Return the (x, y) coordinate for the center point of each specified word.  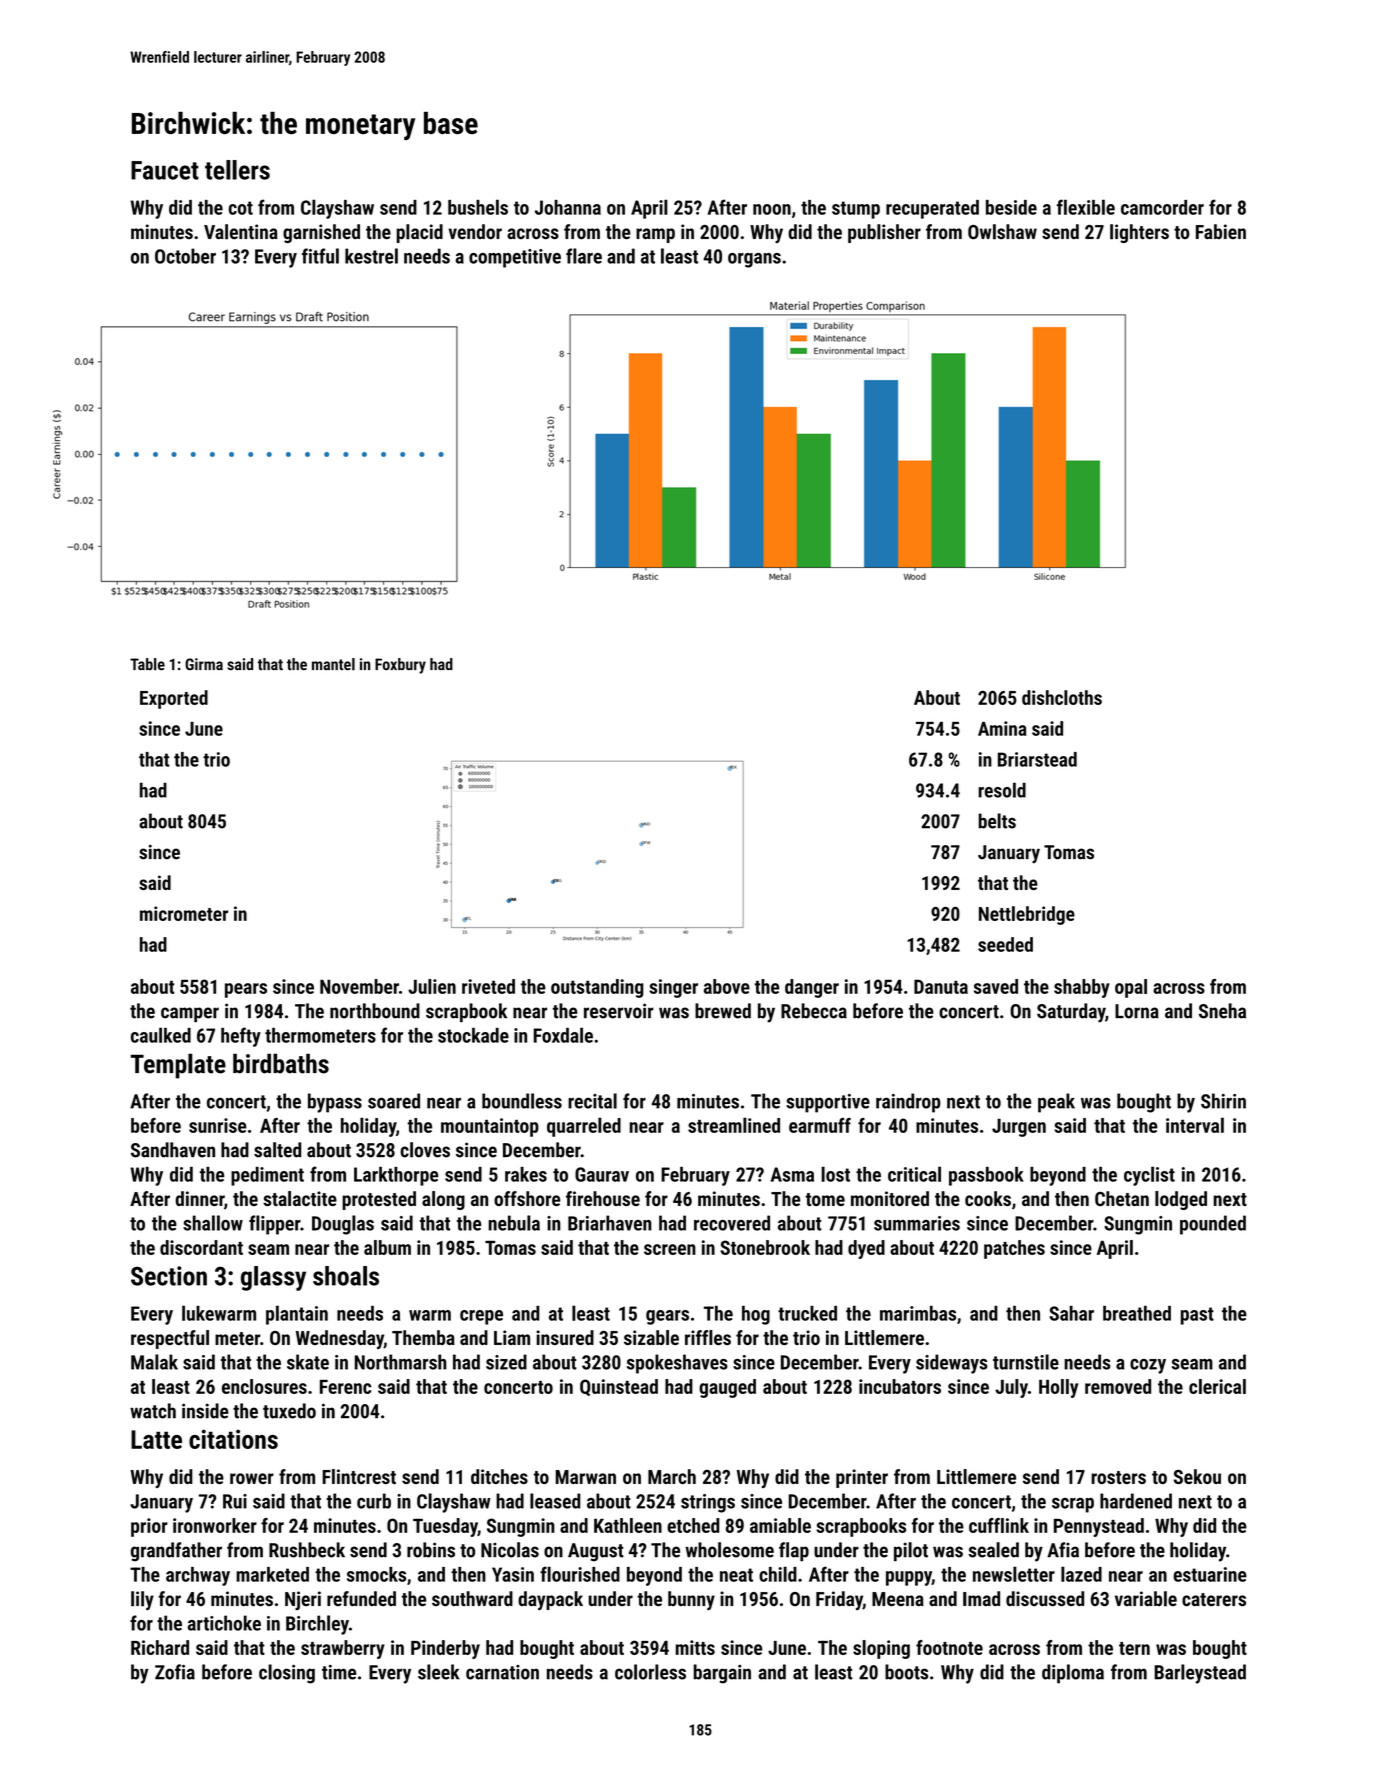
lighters (1139, 233)
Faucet (165, 170)
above (727, 986)
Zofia (175, 1672)
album (387, 1247)
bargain (722, 1674)
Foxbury (400, 666)
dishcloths (1062, 697)
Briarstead (1037, 759)
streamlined (734, 1125)
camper (190, 1014)
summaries (917, 1223)
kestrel (371, 256)
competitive (515, 258)
